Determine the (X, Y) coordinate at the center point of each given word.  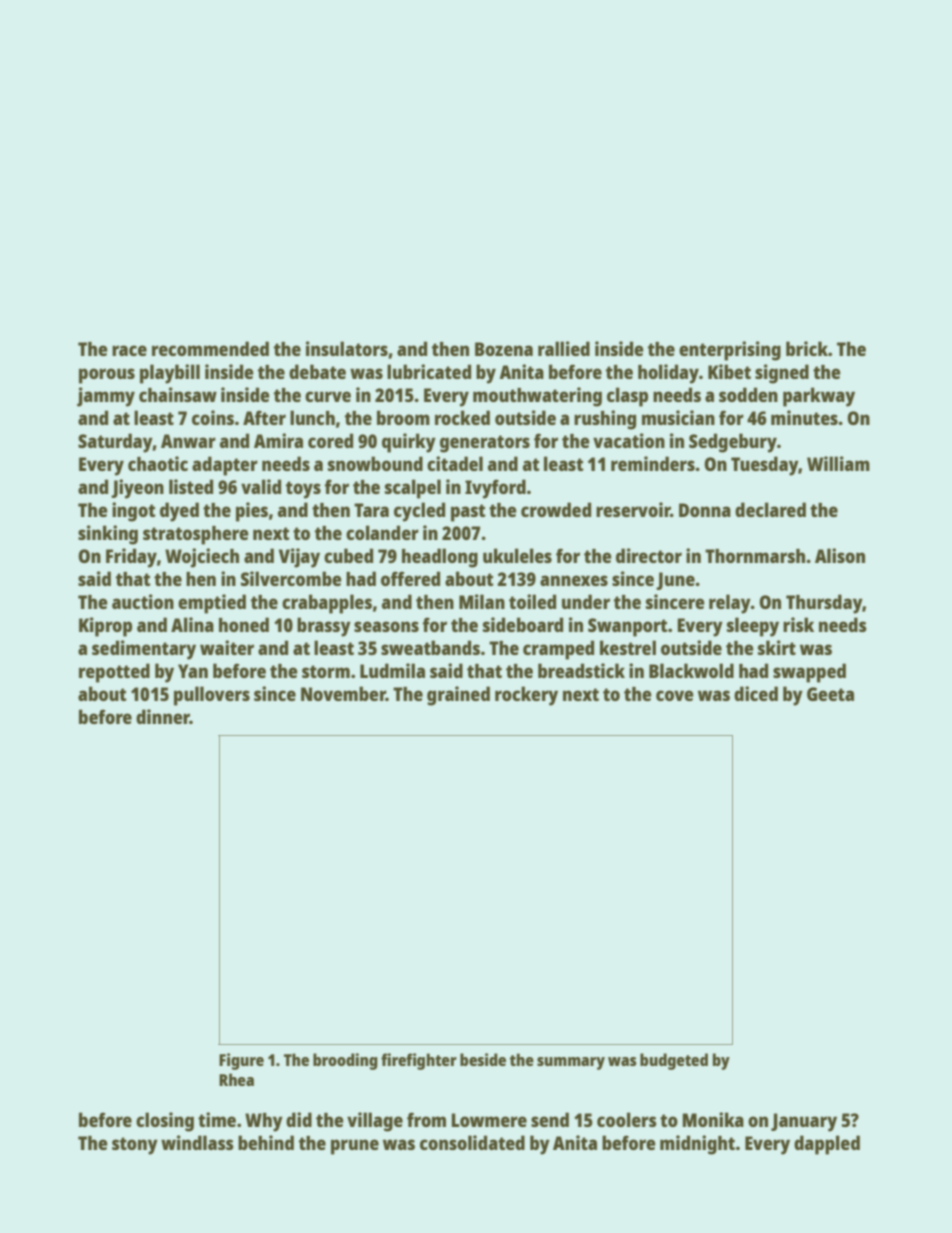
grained (458, 696)
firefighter (419, 1061)
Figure (241, 1061)
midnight (697, 1145)
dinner (163, 716)
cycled (419, 512)
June (675, 581)
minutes (804, 417)
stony (135, 1146)
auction (143, 601)
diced (756, 693)
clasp (627, 397)
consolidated (472, 1142)
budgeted (674, 1061)
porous (107, 376)
